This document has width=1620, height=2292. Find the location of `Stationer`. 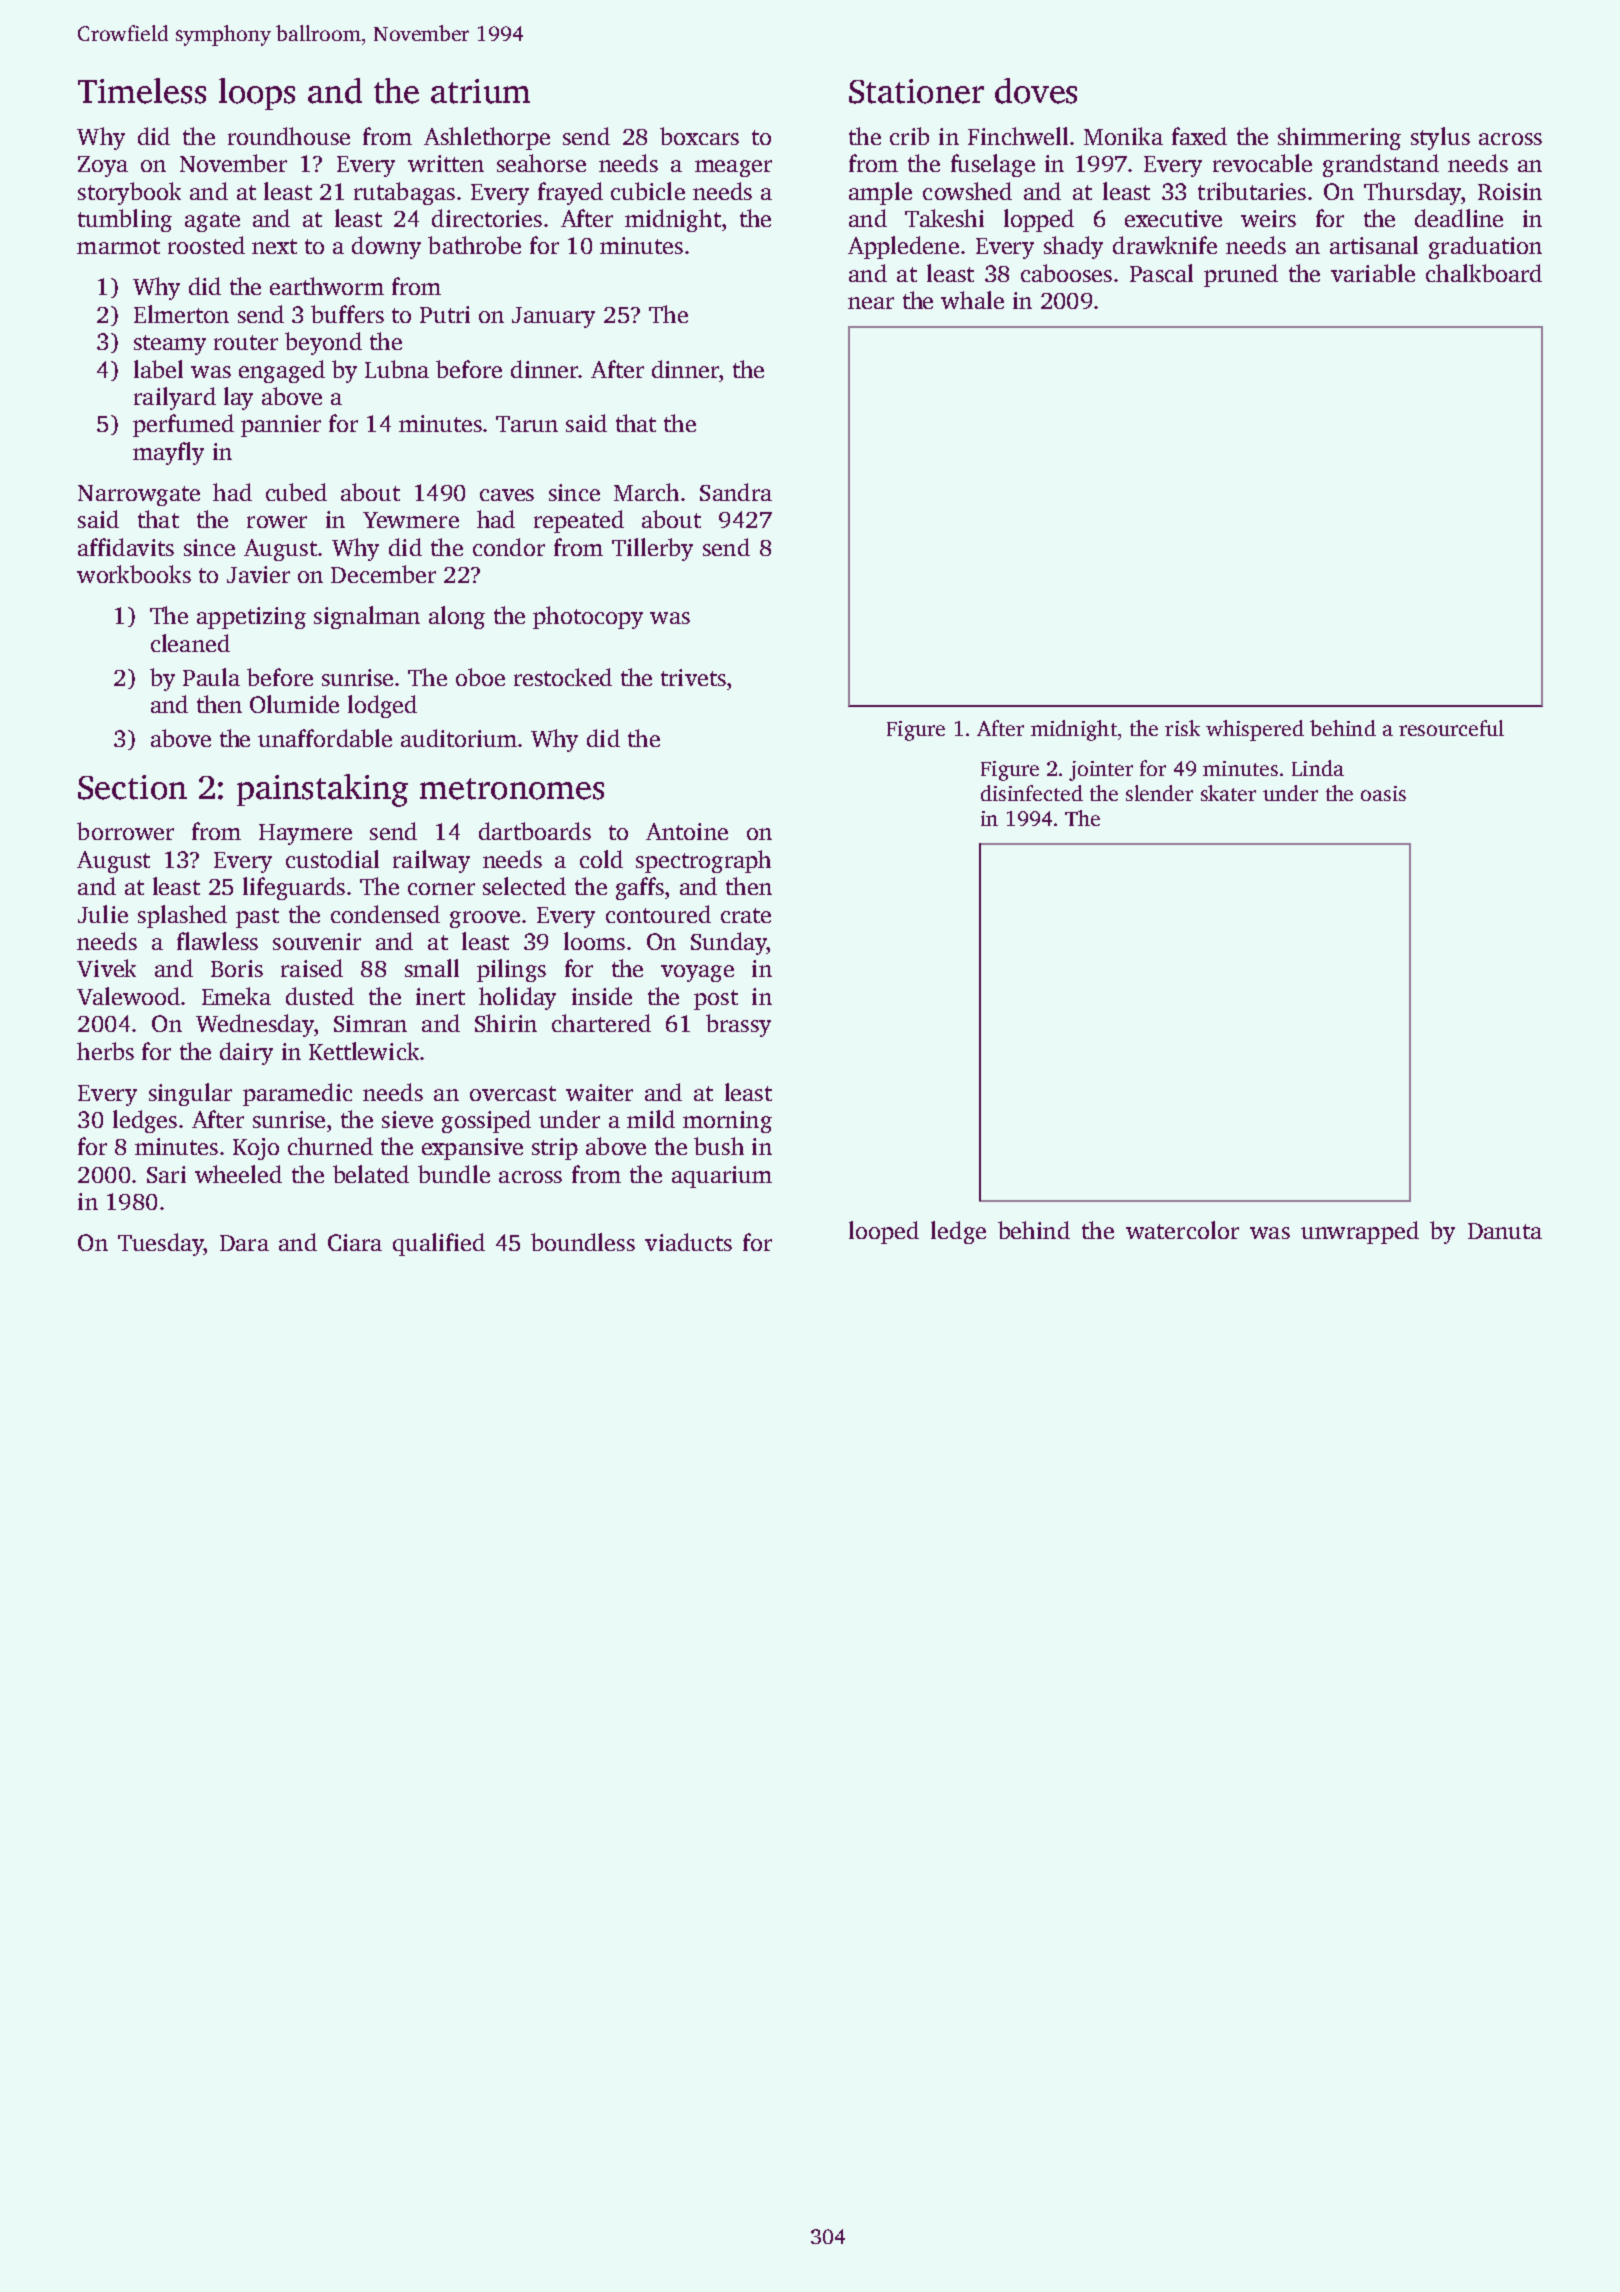

Stationer is located at coordinates (916, 91).
